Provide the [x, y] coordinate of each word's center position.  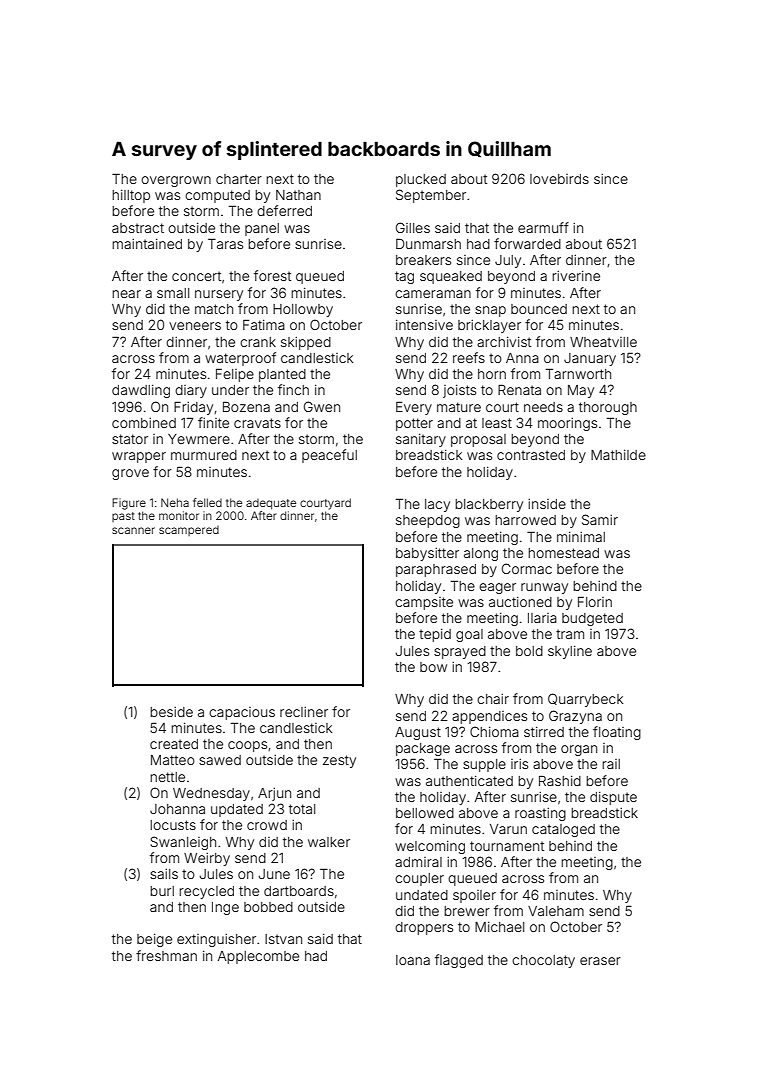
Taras [225, 244]
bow [433, 667]
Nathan [298, 195]
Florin [595, 602]
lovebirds [559, 179]
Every [414, 408]
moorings [567, 424]
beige [154, 940]
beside [171, 712]
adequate [271, 504]
